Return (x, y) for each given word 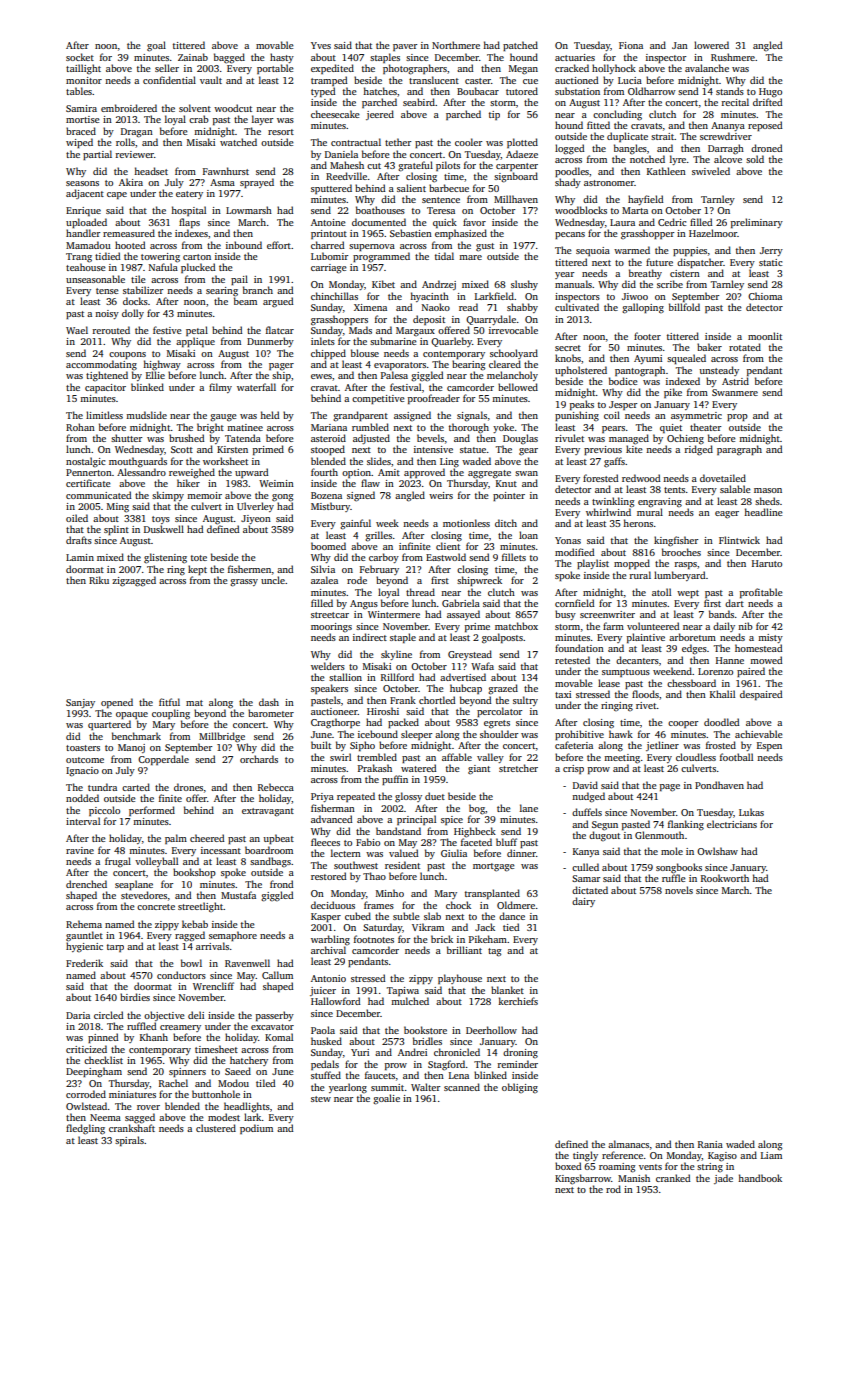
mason (768, 490)
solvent (195, 108)
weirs (441, 495)
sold (755, 159)
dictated (590, 890)
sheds (767, 501)
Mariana (329, 427)
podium (256, 1129)
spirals (129, 1141)
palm (176, 839)
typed (323, 92)
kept (197, 570)
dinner (521, 853)
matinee (245, 427)
